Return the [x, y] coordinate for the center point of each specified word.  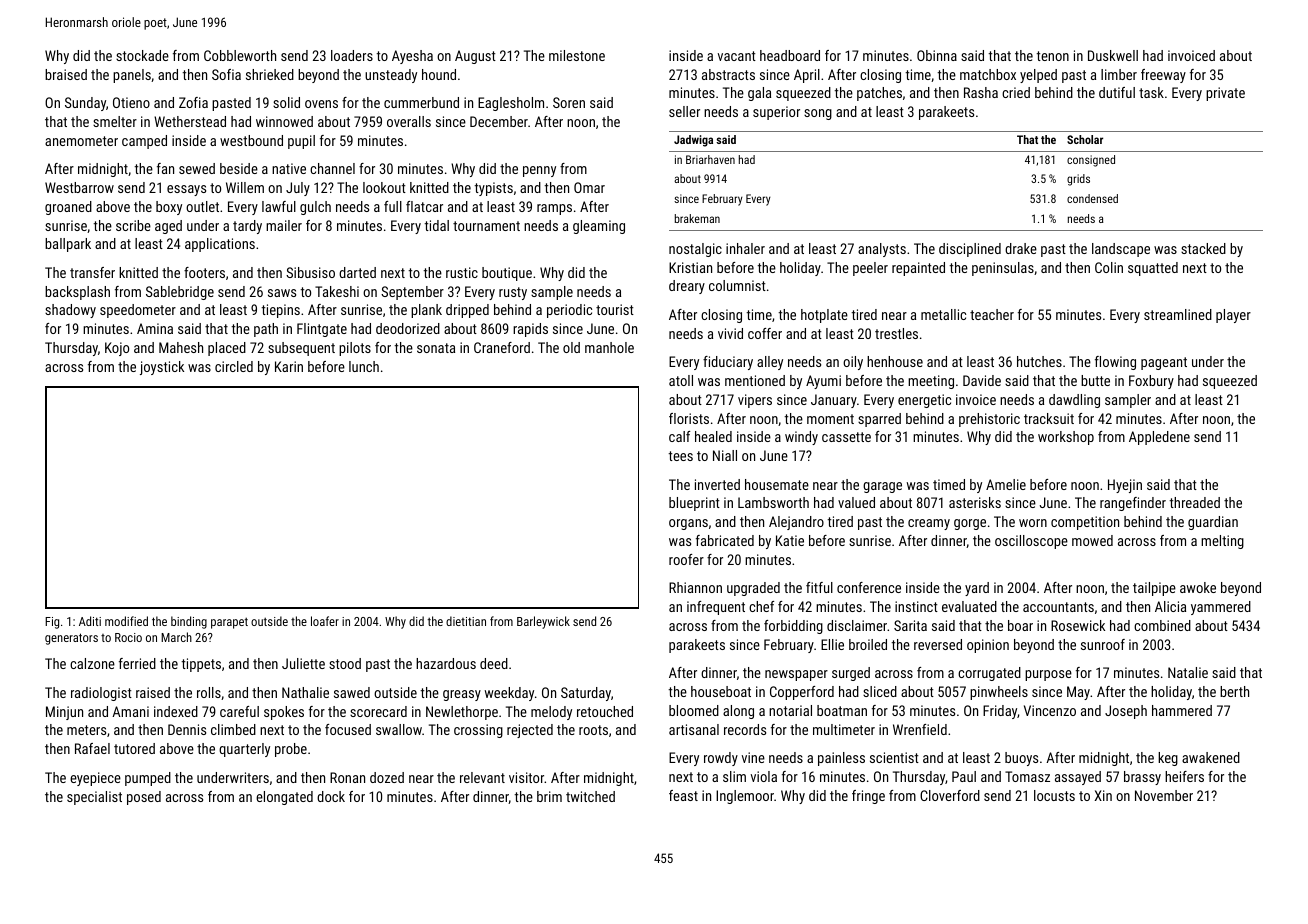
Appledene [1159, 438]
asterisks [975, 502]
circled [234, 366]
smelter [115, 121]
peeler [870, 269]
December [499, 121]
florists [689, 418]
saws [282, 293]
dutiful [1117, 92]
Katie [790, 540]
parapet [229, 623]
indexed [176, 711]
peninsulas [1003, 269]
